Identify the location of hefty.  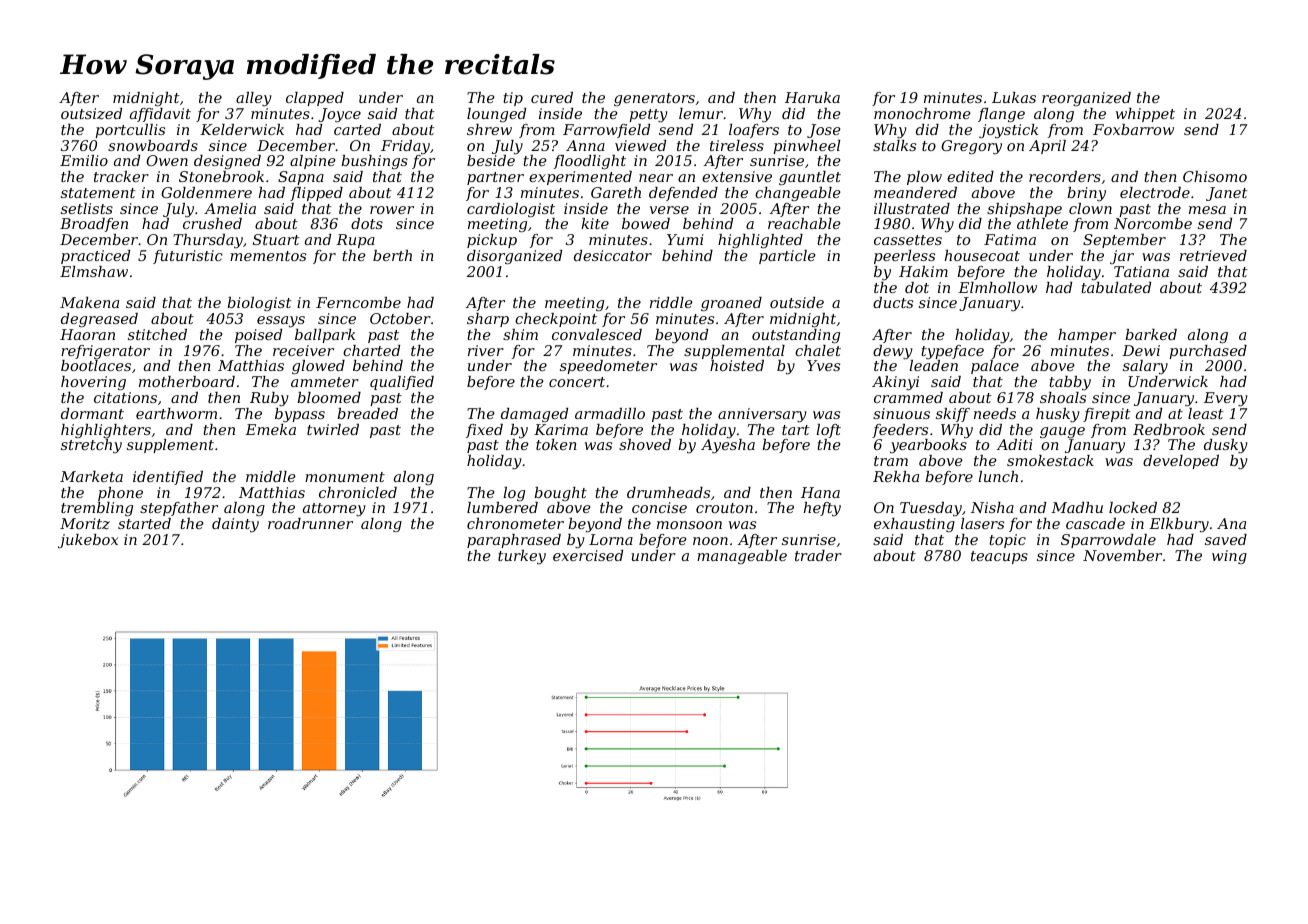
(822, 509).
